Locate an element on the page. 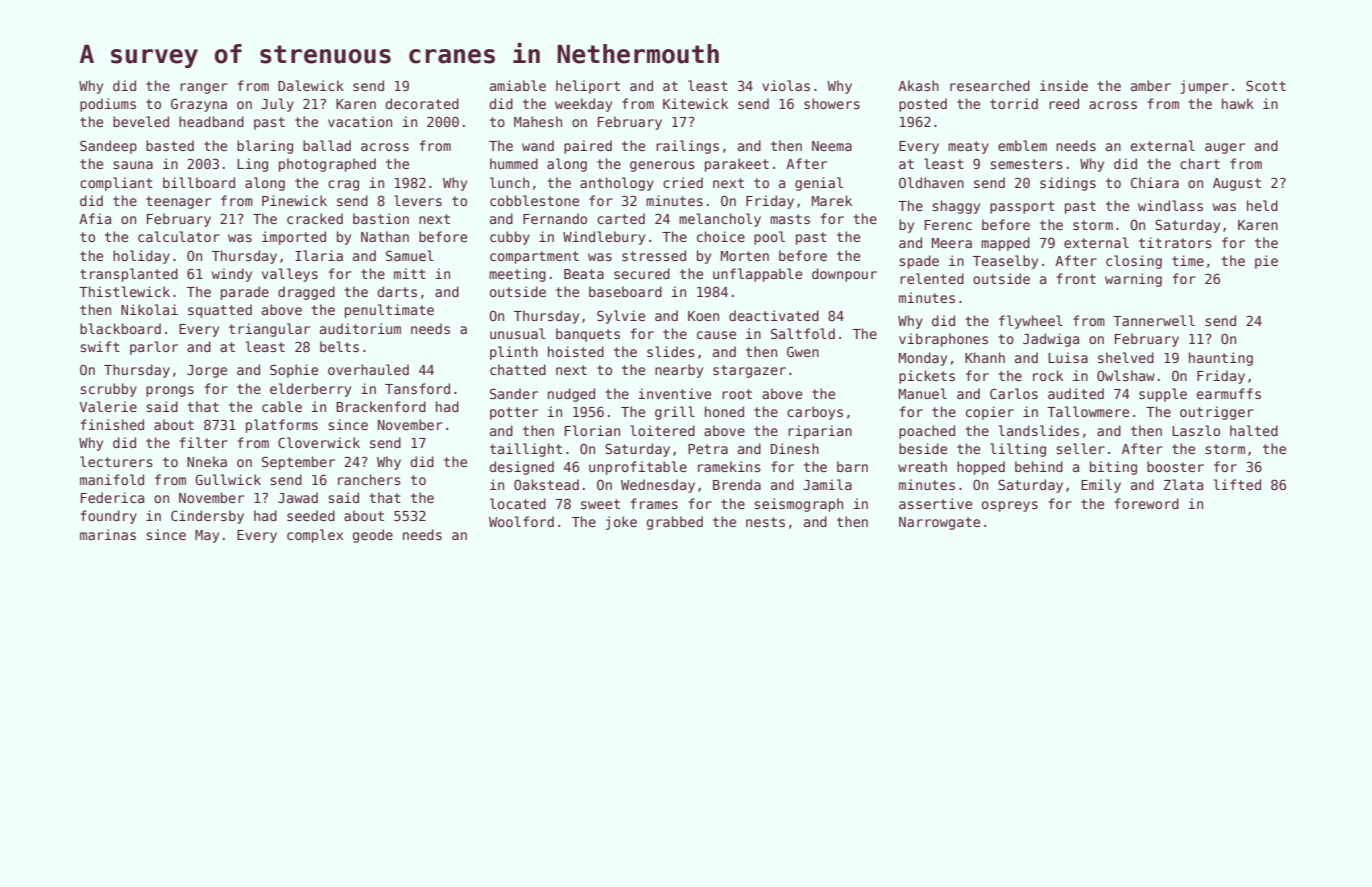 Image resolution: width=1372 pixels, height=887 pixels. Sandeep is located at coordinates (108, 147).
